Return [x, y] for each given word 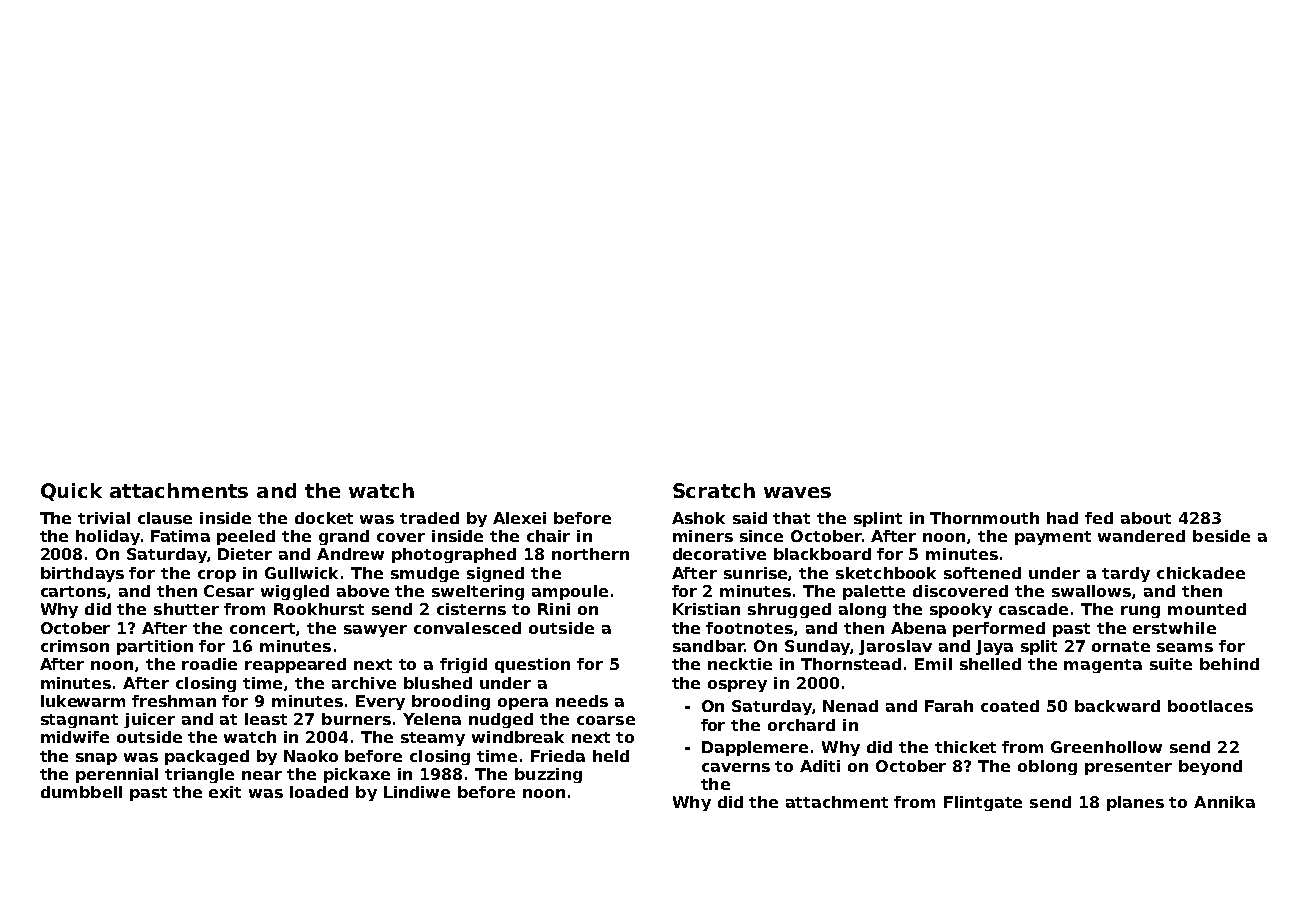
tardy [1126, 574]
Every [380, 702]
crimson [75, 646]
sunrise [755, 573]
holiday [108, 537]
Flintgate [983, 803]
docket [324, 518]
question [532, 665]
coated [1010, 706]
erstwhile [1174, 628]
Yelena [432, 719]
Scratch [714, 490]
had [1062, 518]
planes [1135, 803]
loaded [319, 792]
